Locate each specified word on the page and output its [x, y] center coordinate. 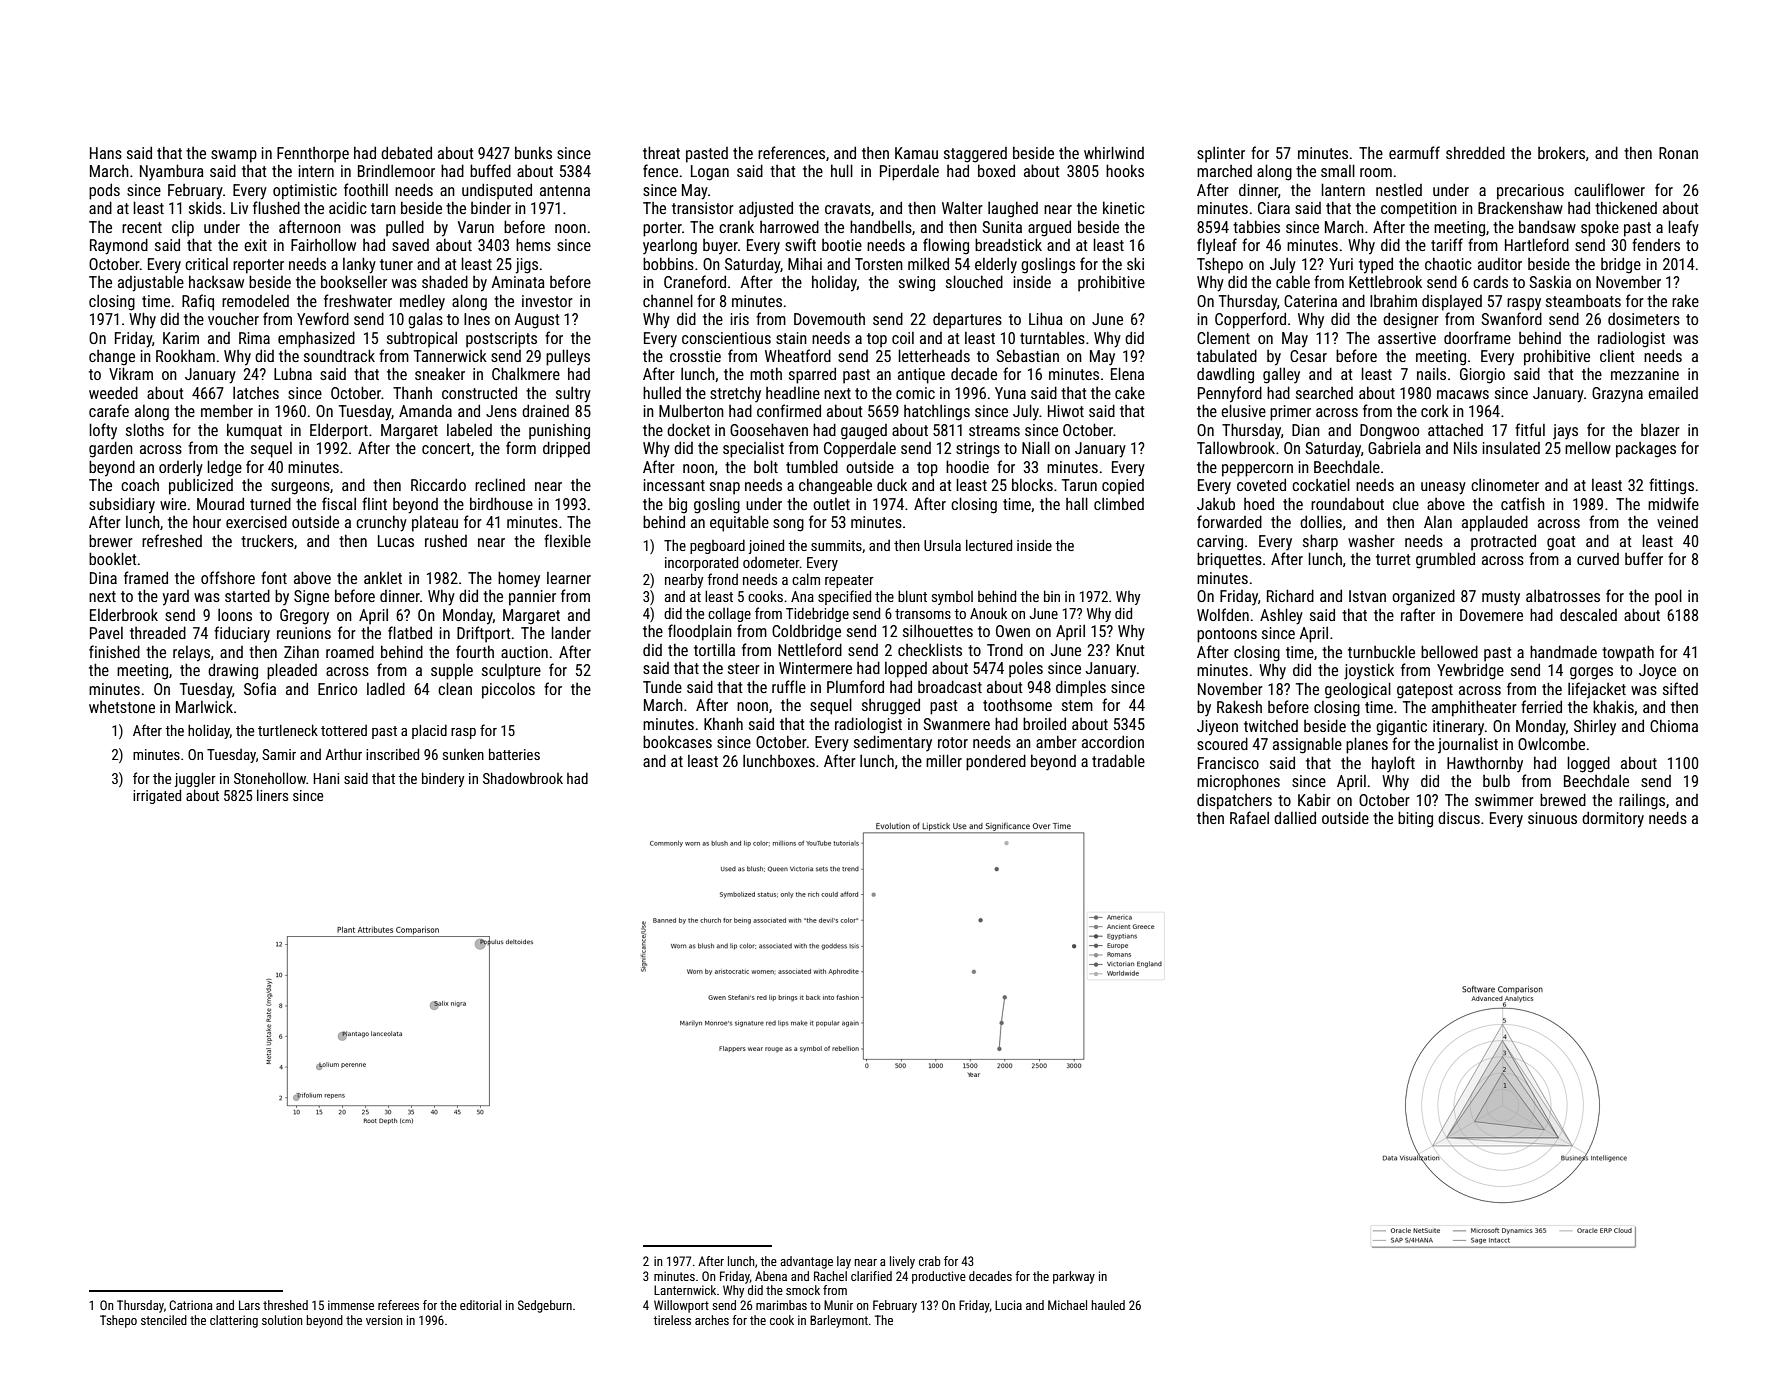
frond [723, 579]
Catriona [190, 1305]
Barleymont [839, 1321]
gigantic [1401, 728]
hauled [1108, 1305]
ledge [224, 468]
